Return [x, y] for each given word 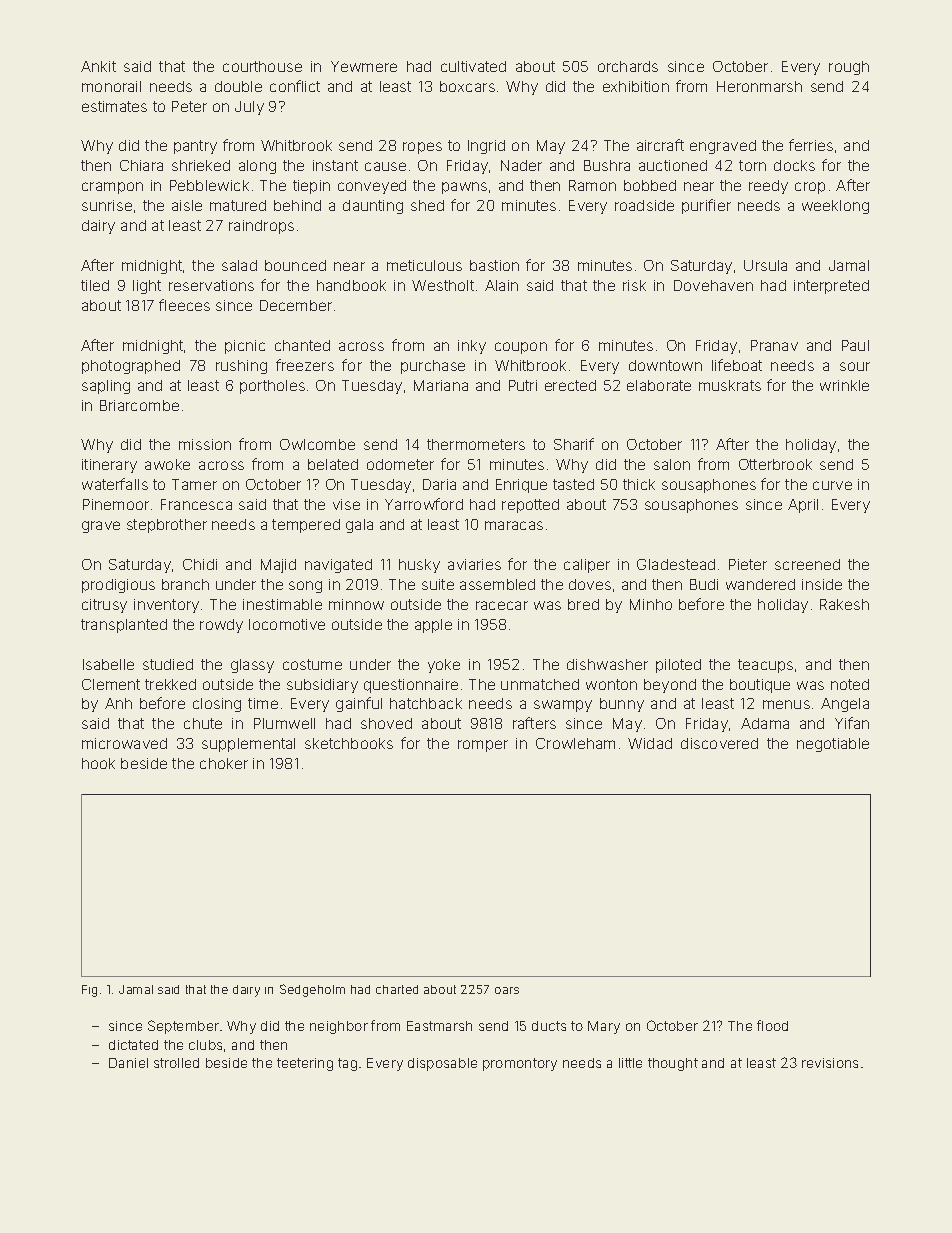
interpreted [831, 287]
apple [433, 626]
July [249, 108]
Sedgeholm [312, 990]
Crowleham [575, 743]
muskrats [730, 385]
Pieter [748, 564]
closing [217, 705]
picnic [245, 347]
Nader [521, 165]
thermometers [476, 444]
